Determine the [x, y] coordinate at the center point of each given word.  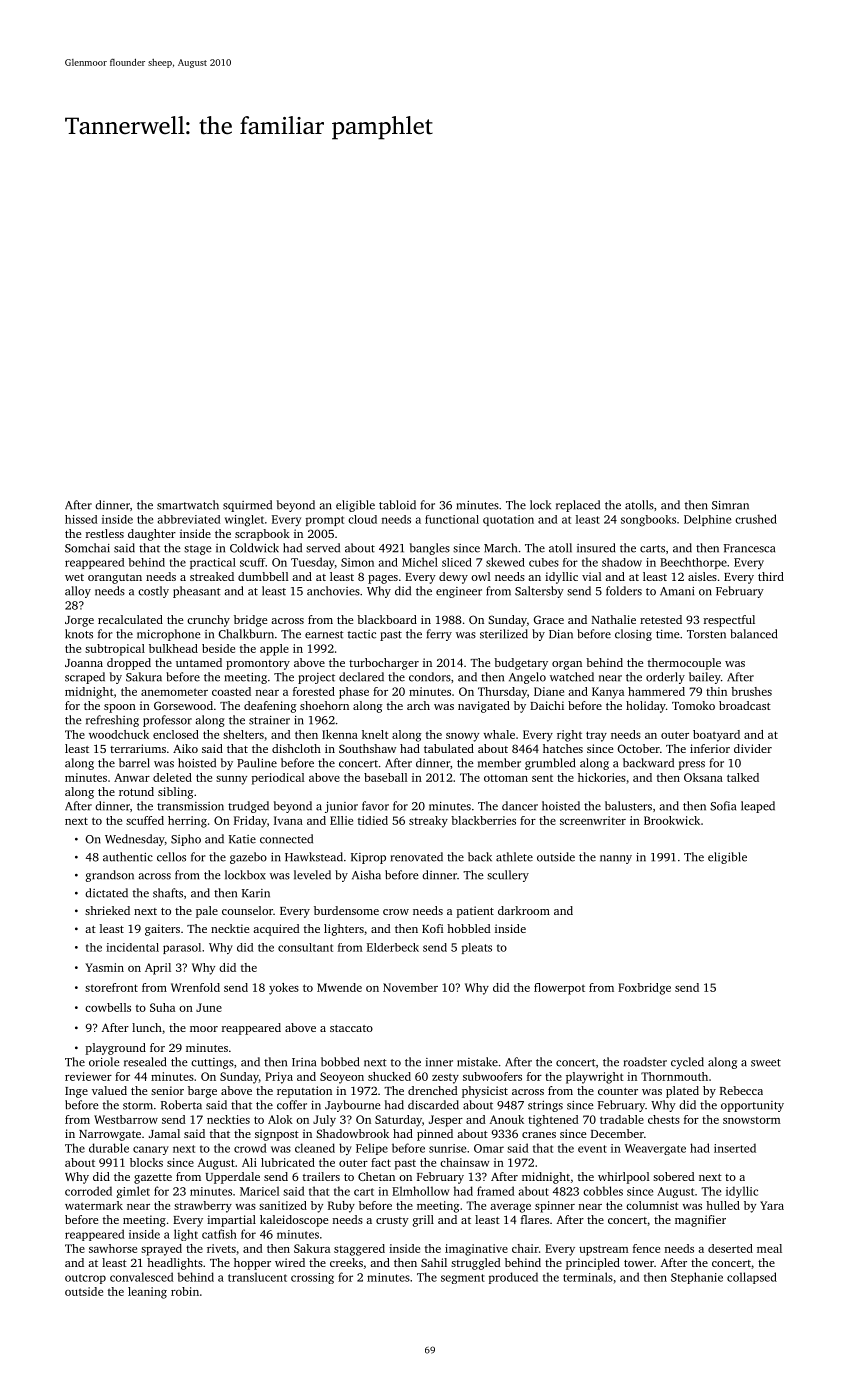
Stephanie [697, 1278]
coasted [231, 691]
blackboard [387, 619]
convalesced [142, 1277]
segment [463, 1279]
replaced [578, 506]
